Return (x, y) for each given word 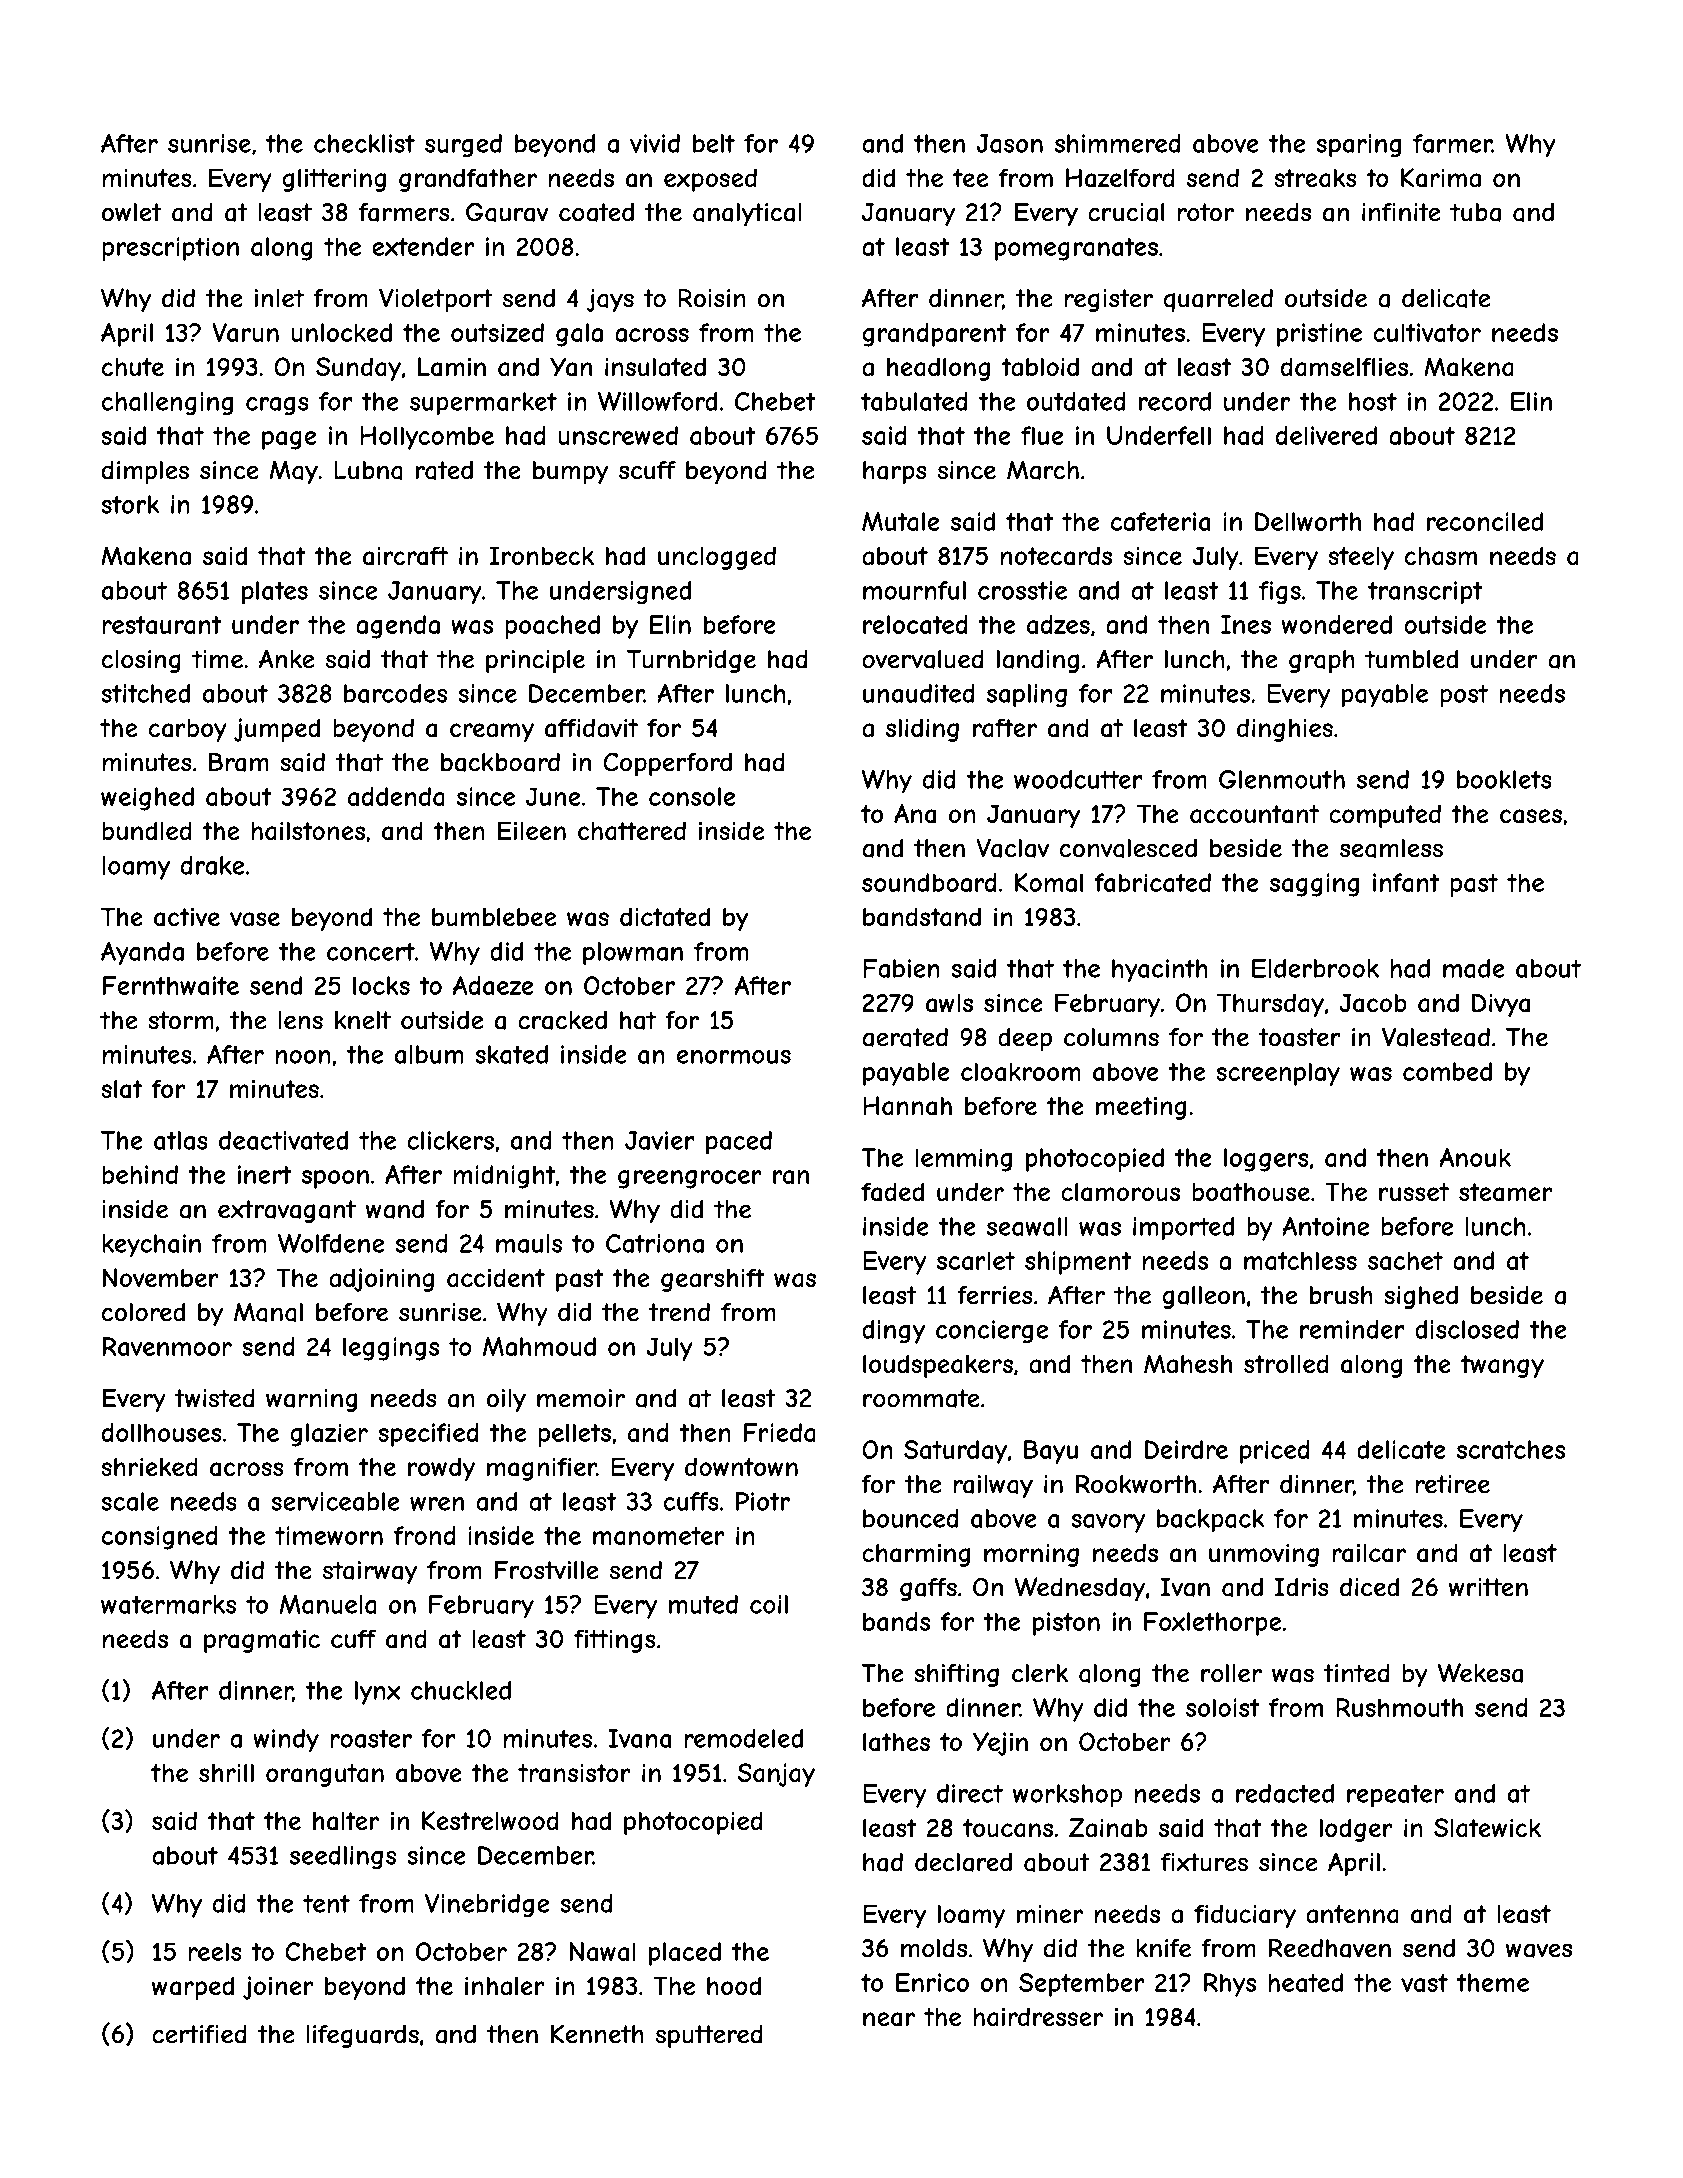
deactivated (283, 1140)
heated (1305, 1982)
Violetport (436, 300)
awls (949, 1003)
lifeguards (362, 2036)
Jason (1010, 143)
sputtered (709, 2036)
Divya (1501, 1005)
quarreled (1218, 300)
